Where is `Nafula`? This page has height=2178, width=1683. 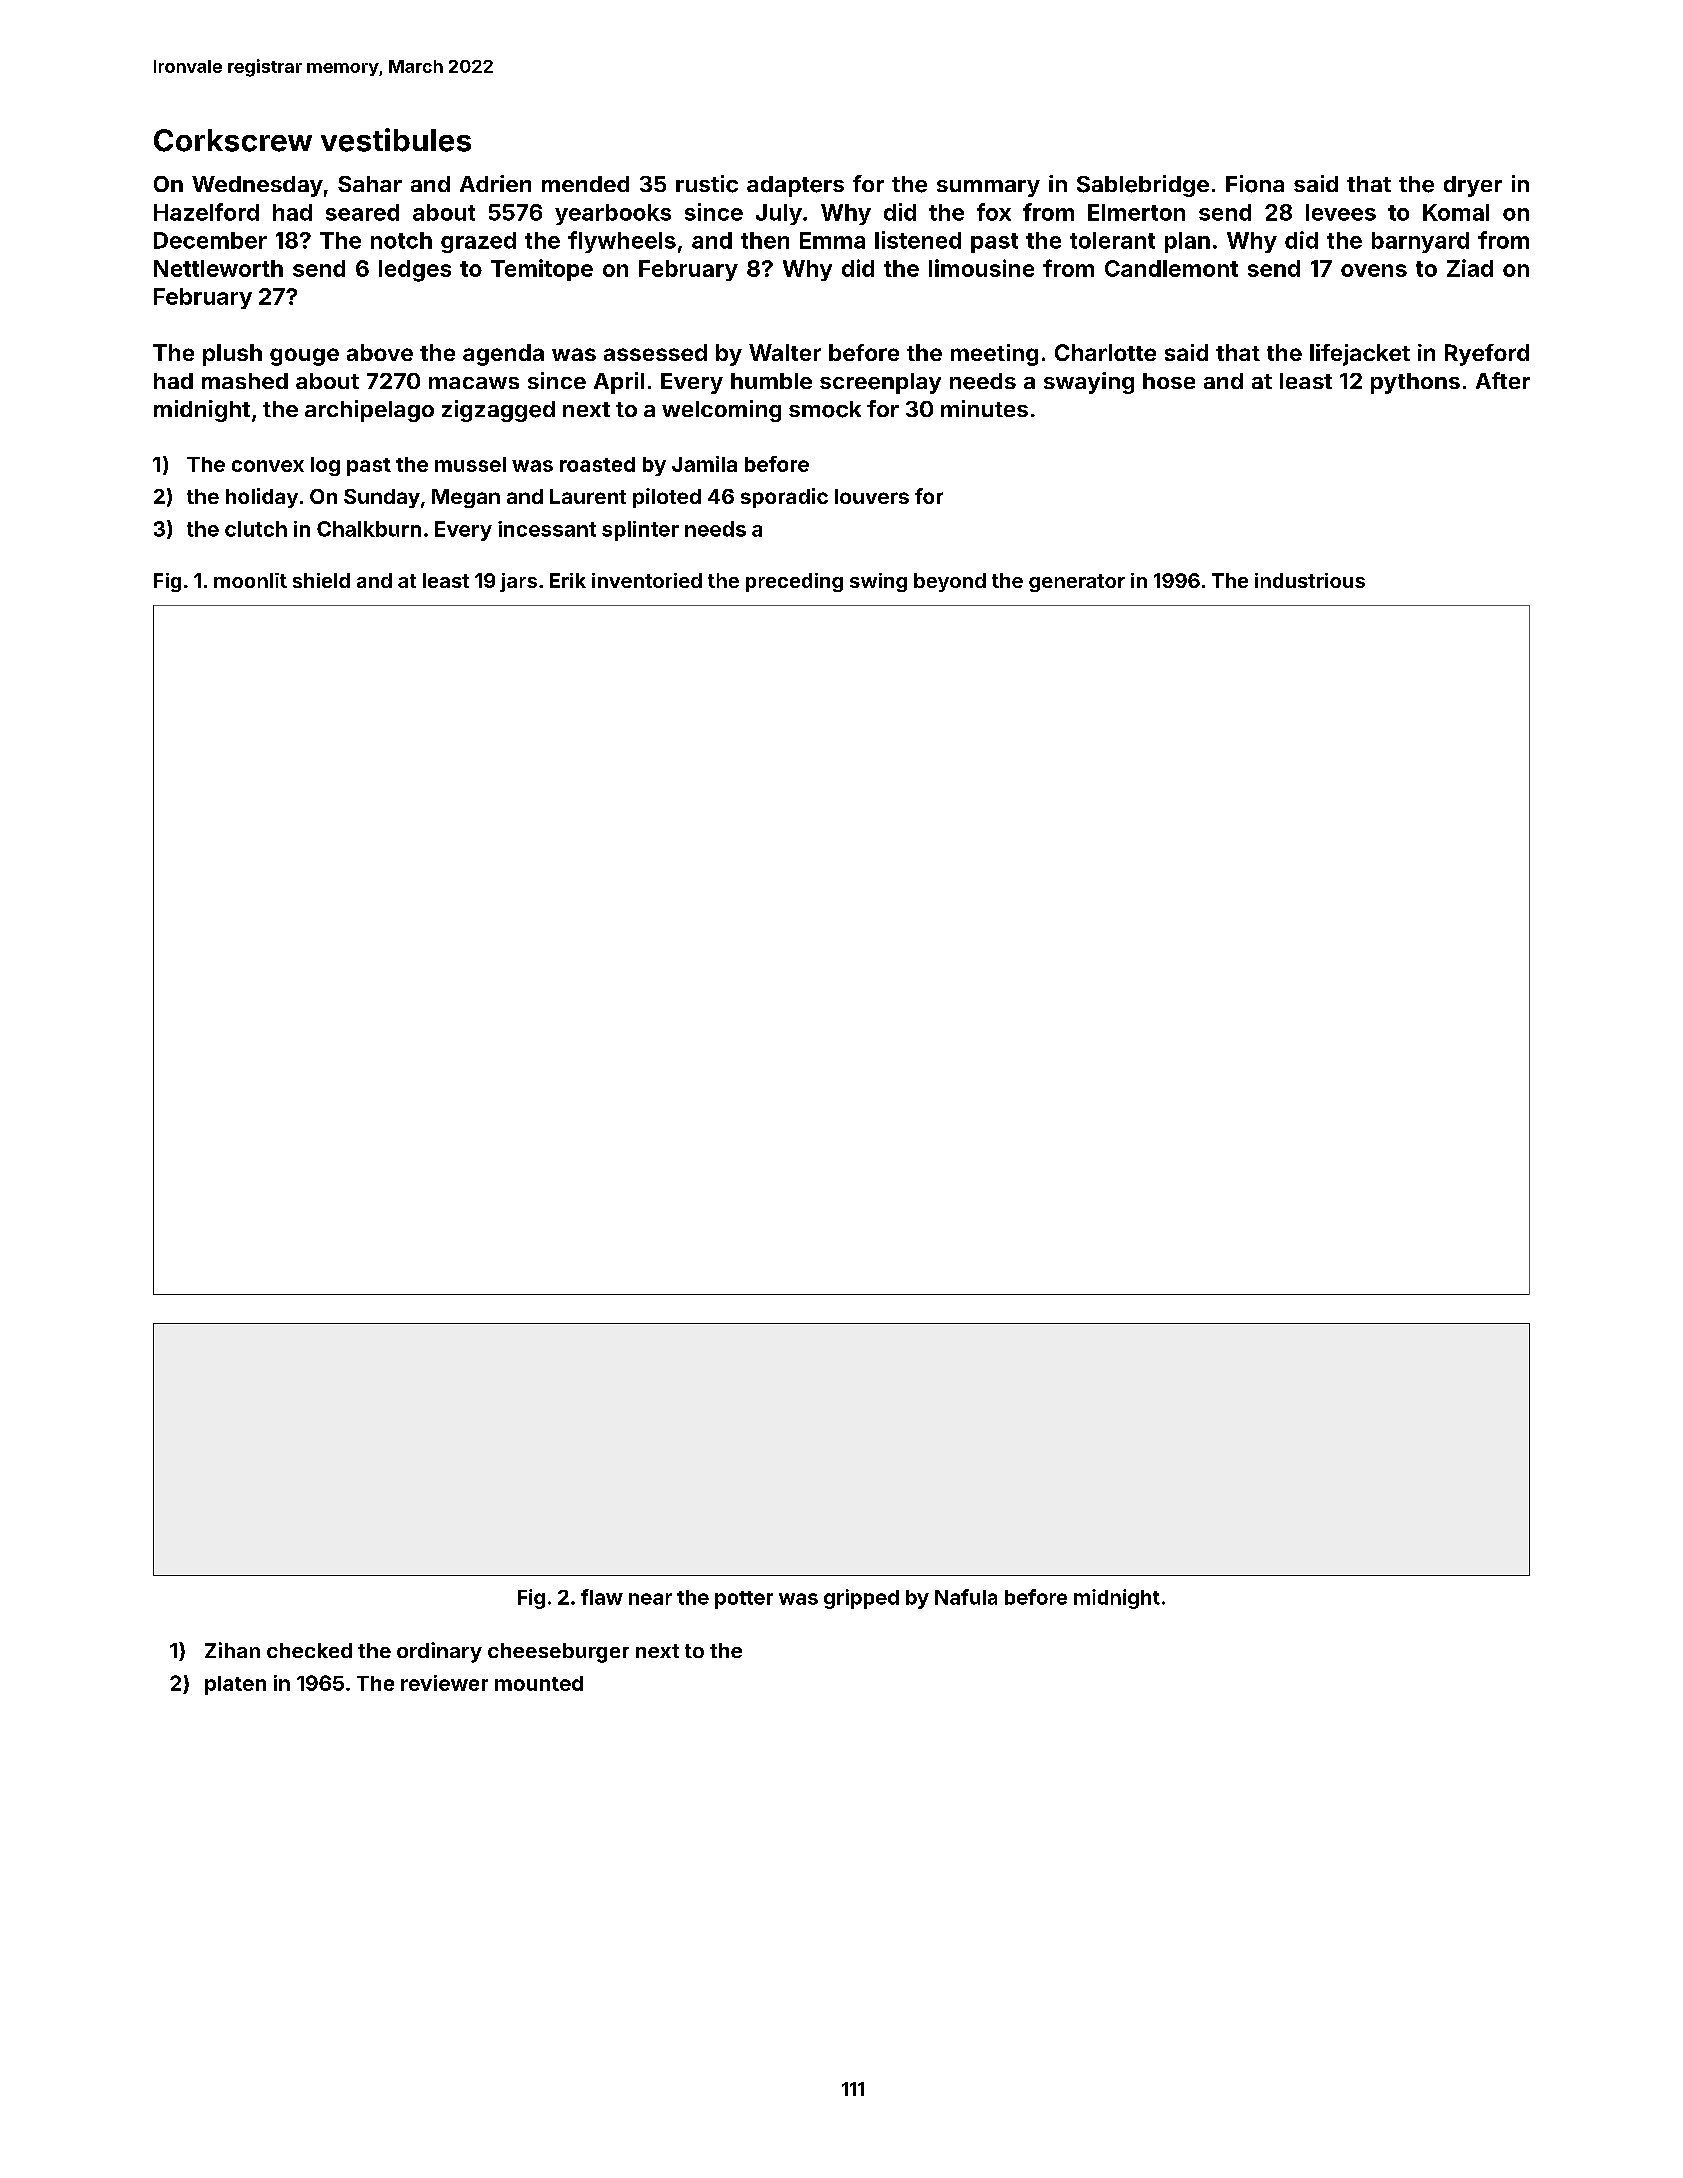
Nafula is located at coordinates (966, 1597).
